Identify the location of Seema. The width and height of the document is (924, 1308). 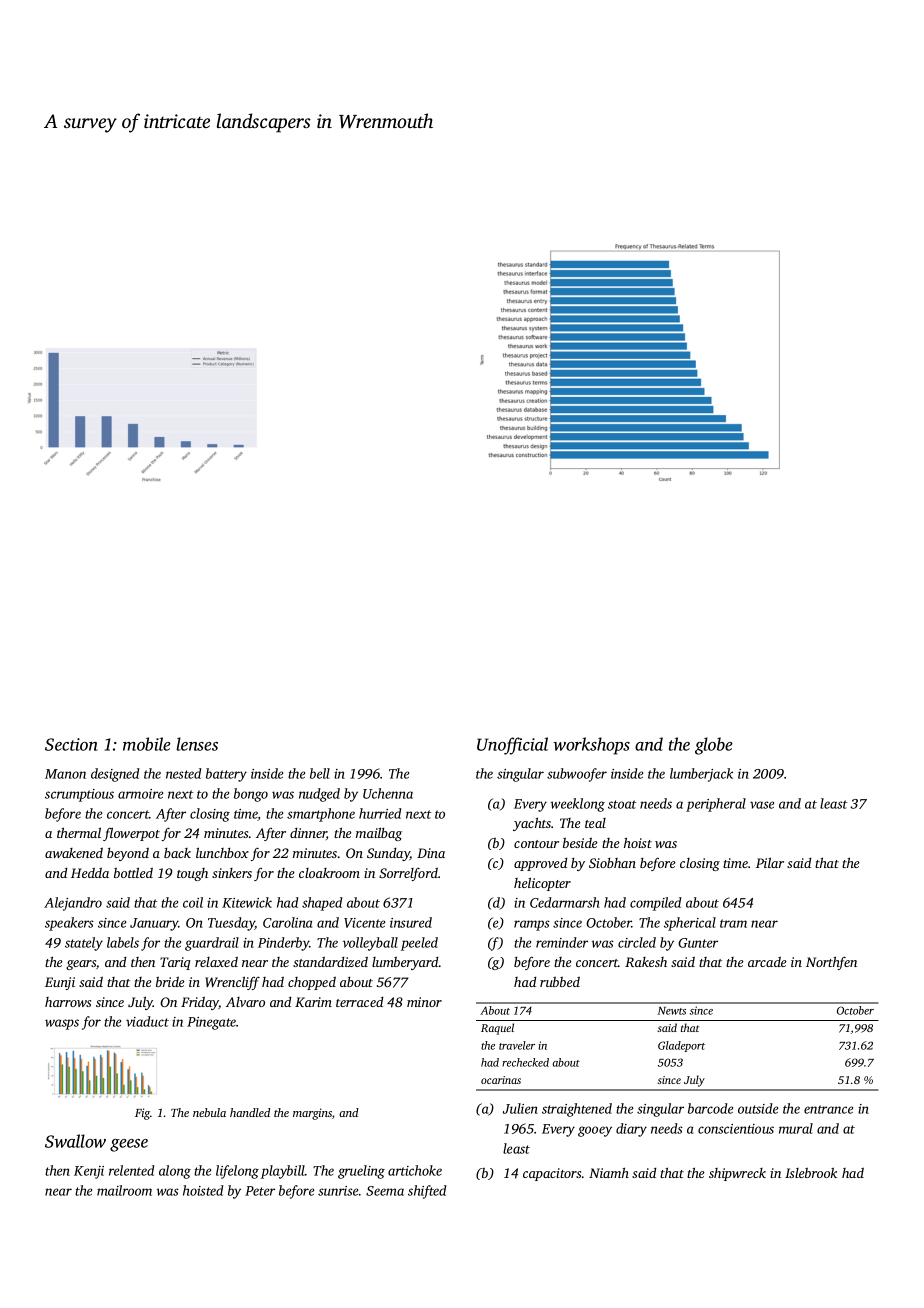
(385, 1191).
